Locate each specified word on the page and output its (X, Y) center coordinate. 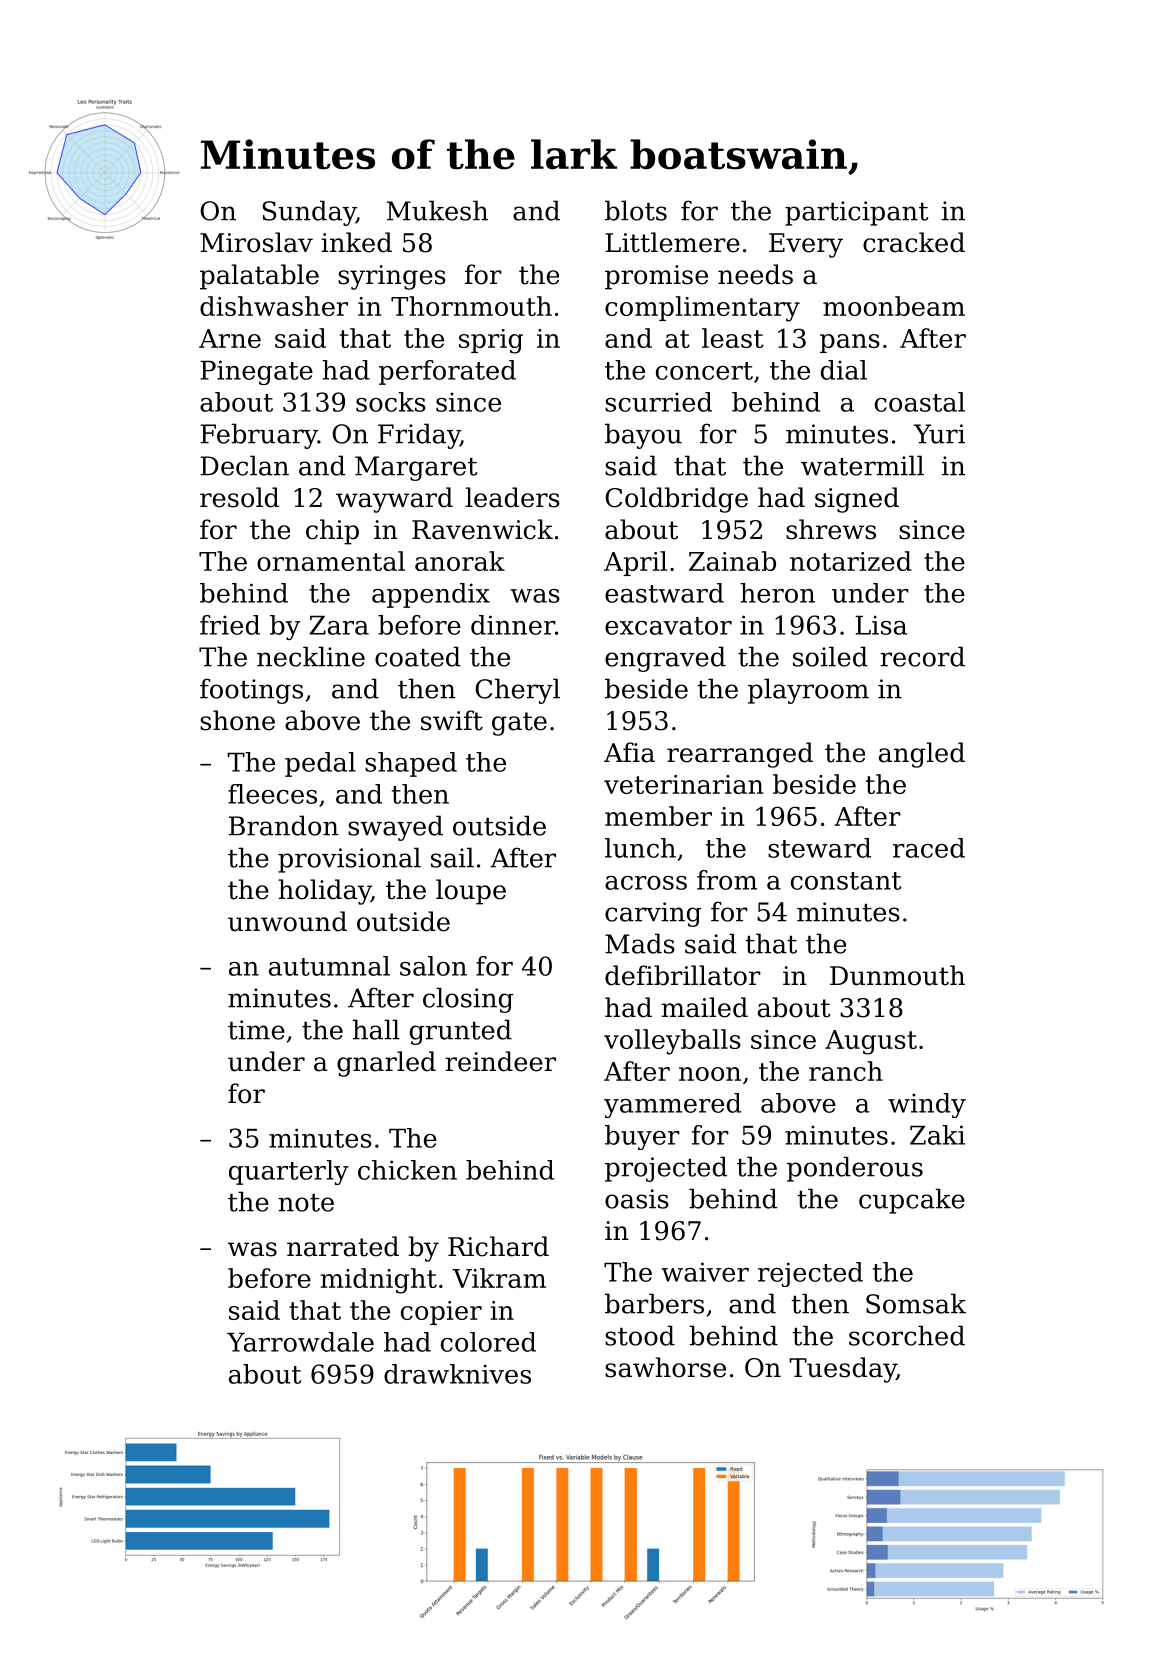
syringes (392, 277)
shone (237, 720)
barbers (654, 1303)
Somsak (916, 1303)
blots (636, 210)
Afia (629, 752)
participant (857, 213)
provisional (349, 860)
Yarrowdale (300, 1342)
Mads (640, 943)
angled (922, 755)
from (727, 880)
